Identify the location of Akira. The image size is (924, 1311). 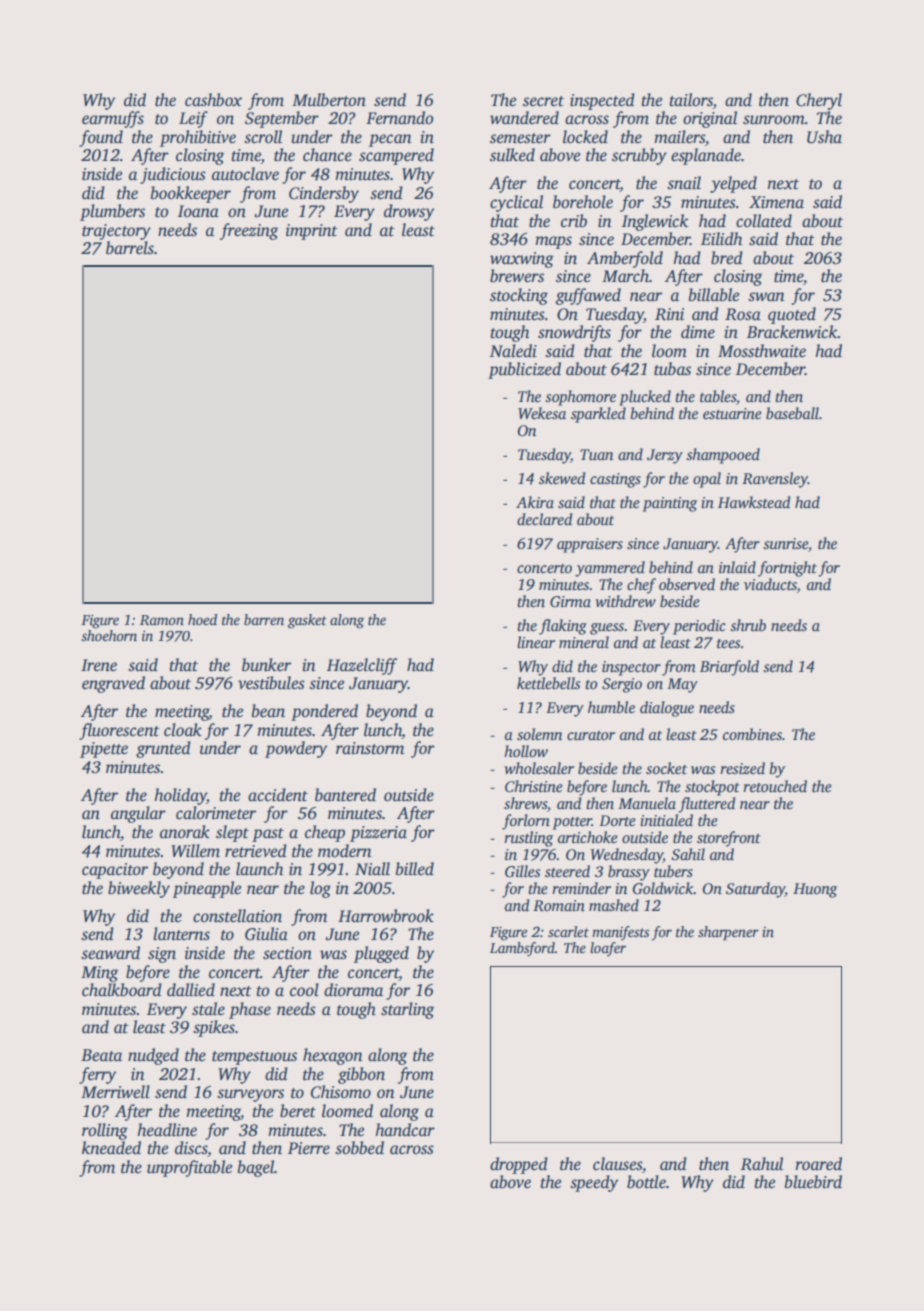
(535, 502).
